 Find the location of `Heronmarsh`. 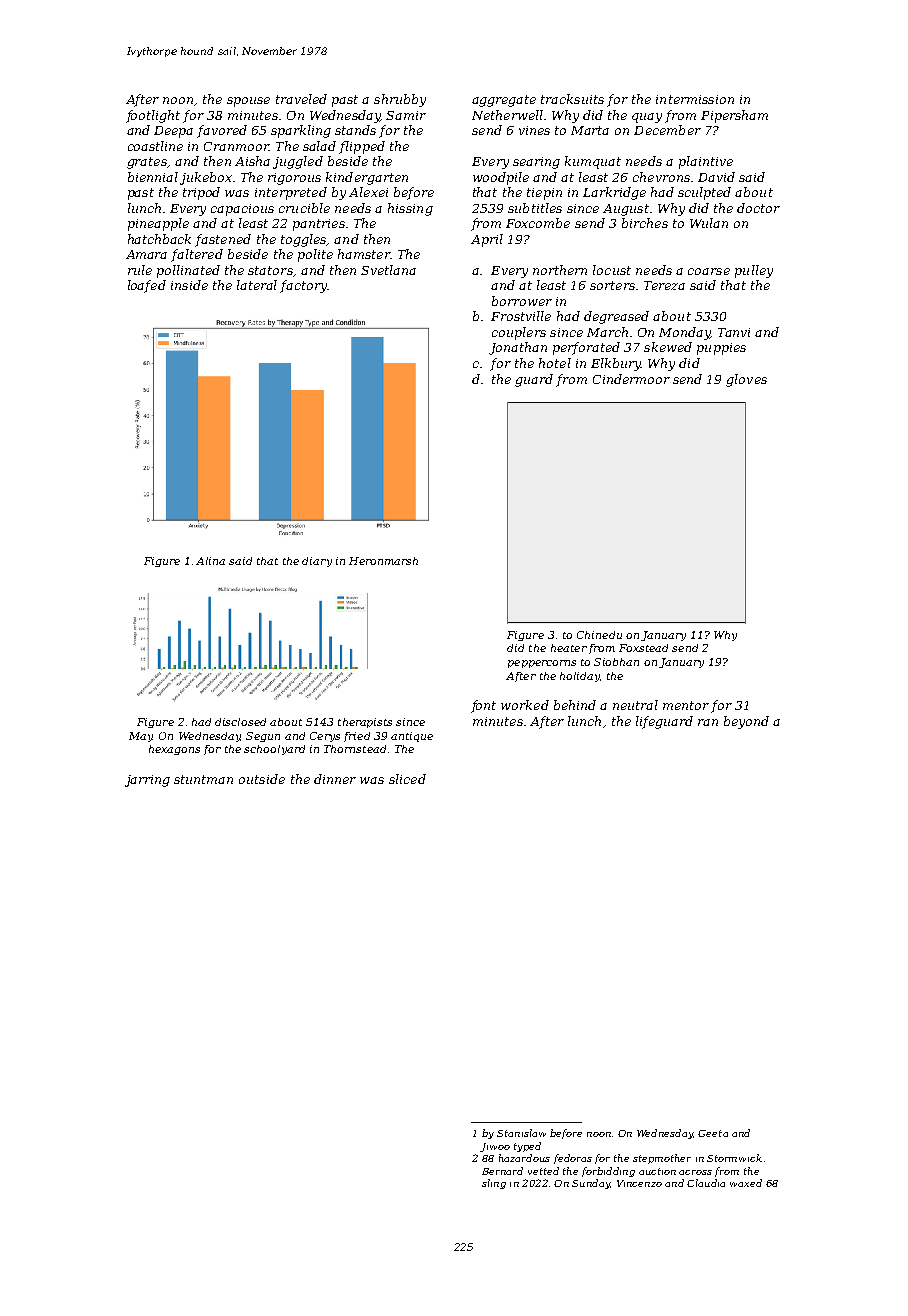

Heronmarsh is located at coordinates (383, 561).
